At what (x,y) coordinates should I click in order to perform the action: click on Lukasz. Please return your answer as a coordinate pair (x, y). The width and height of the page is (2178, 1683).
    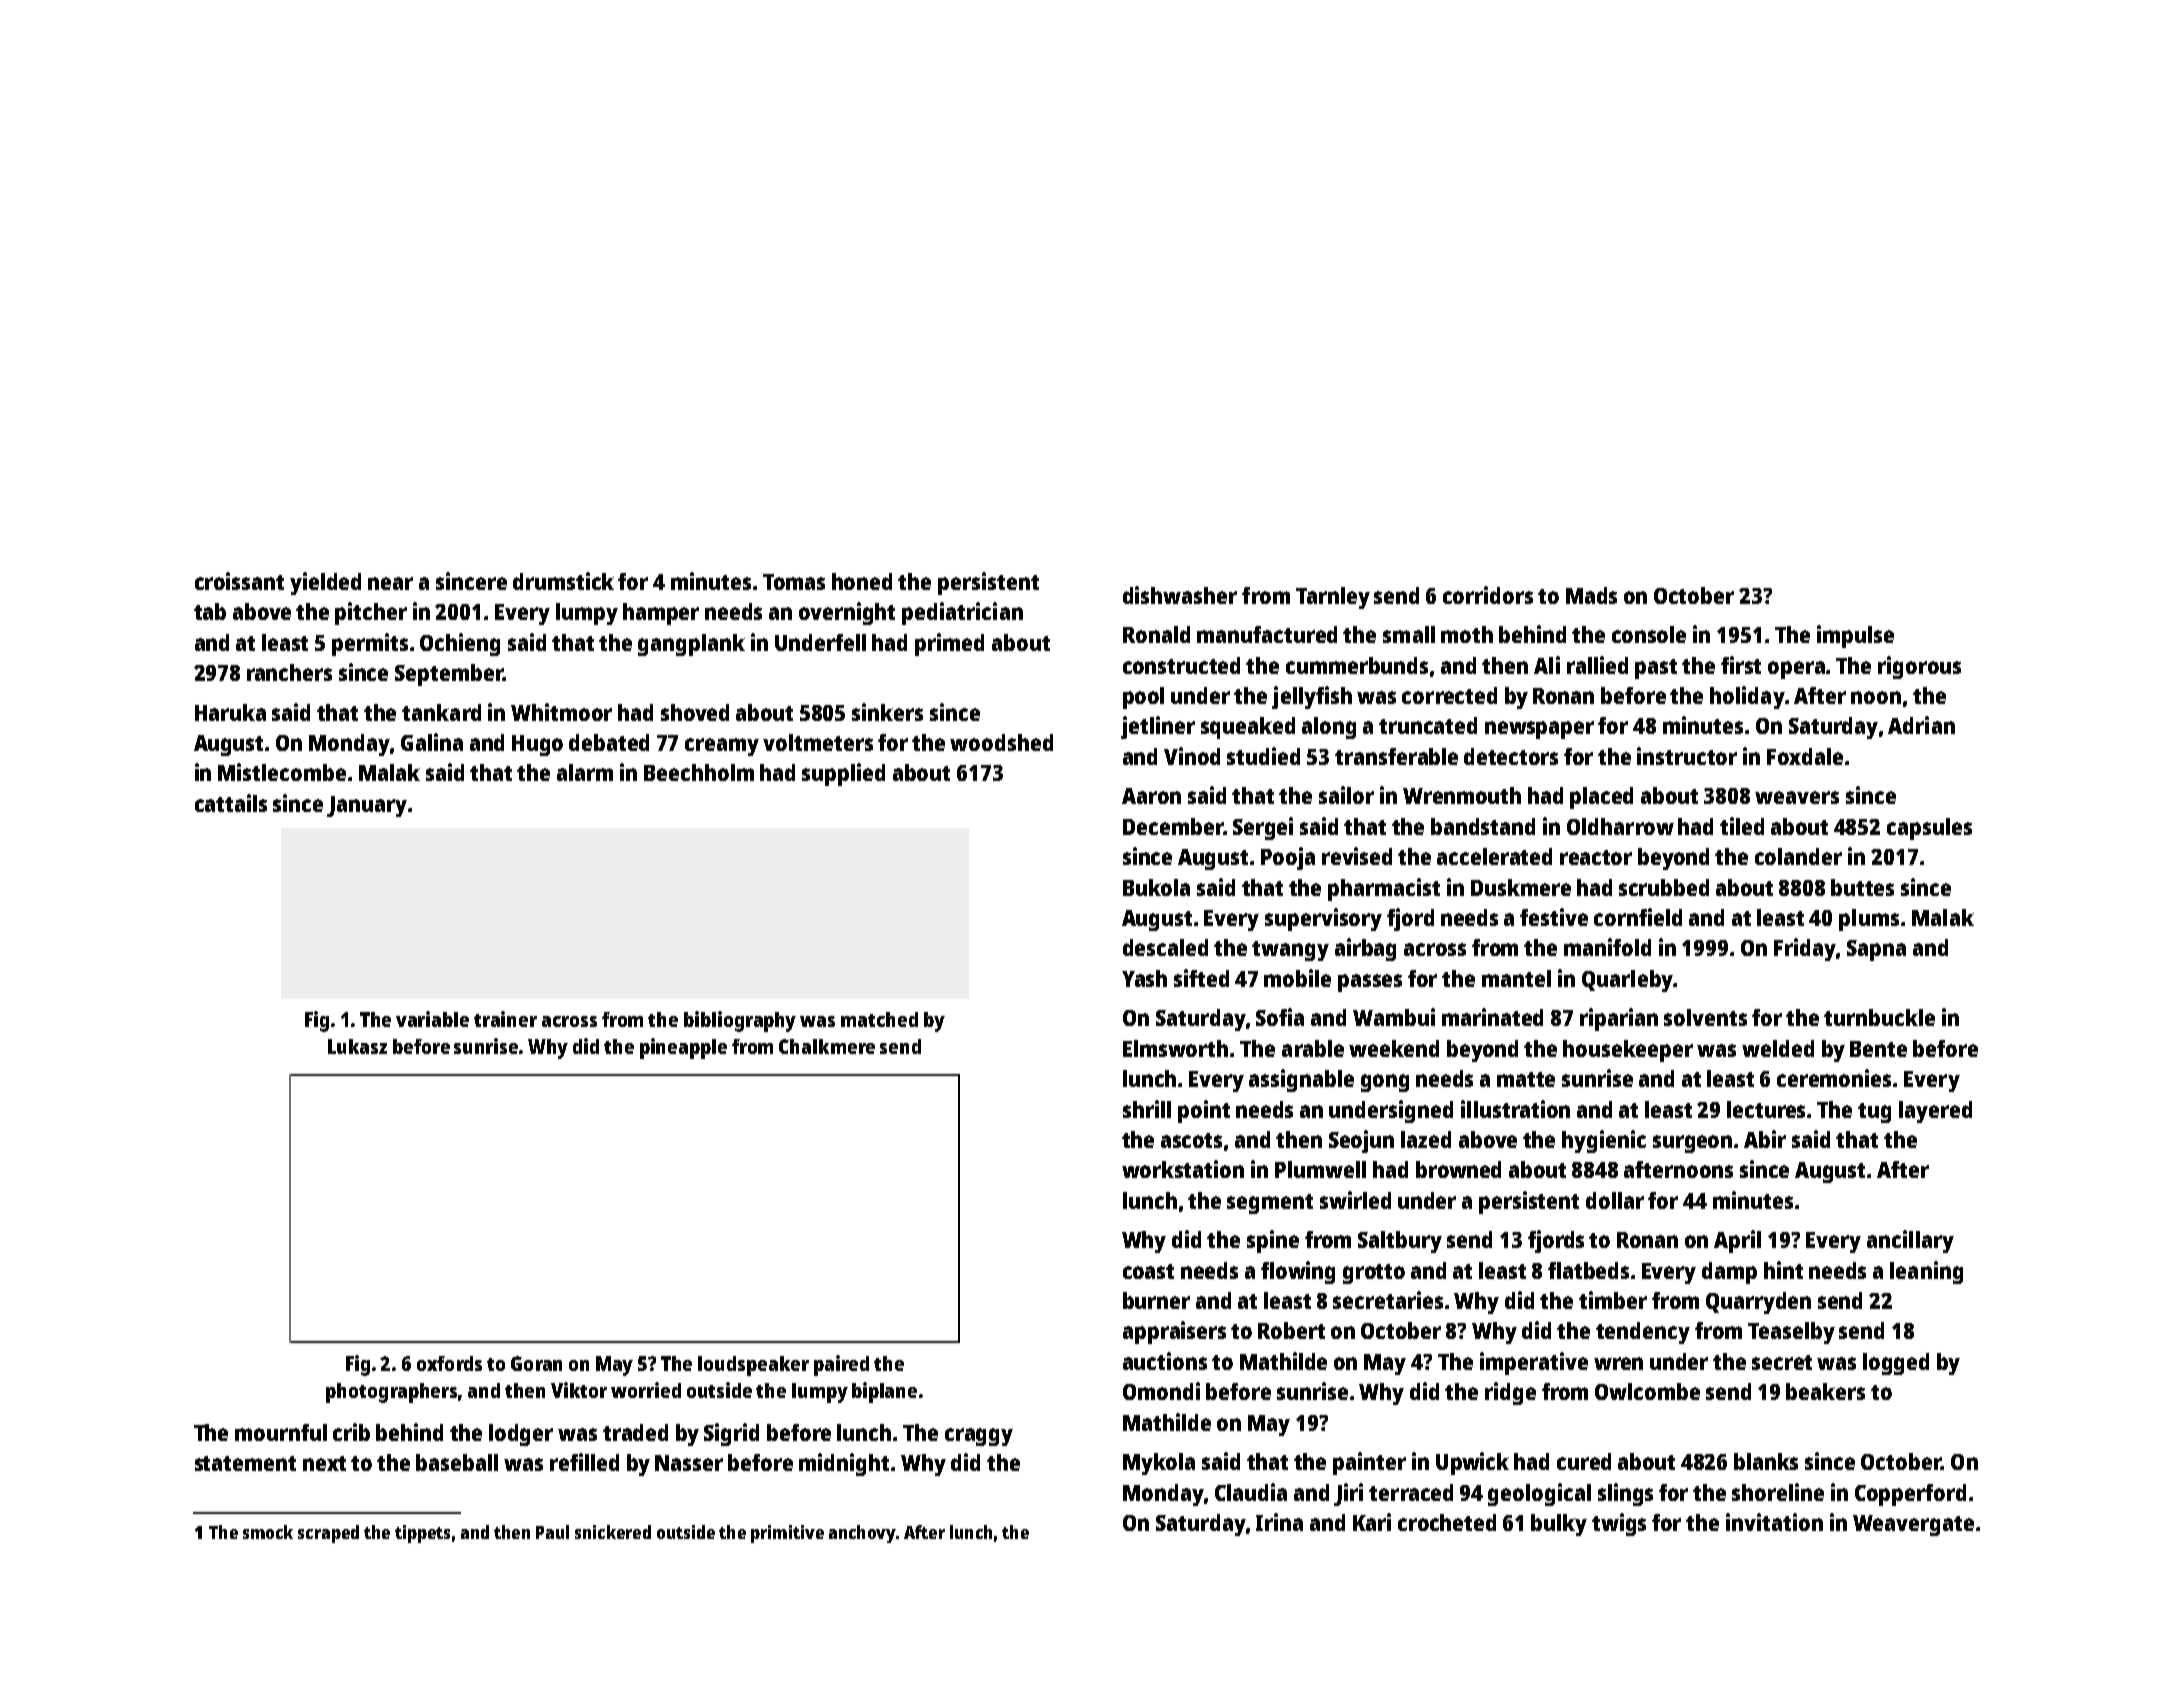
    Looking at the image, I should click on (357, 1046).
